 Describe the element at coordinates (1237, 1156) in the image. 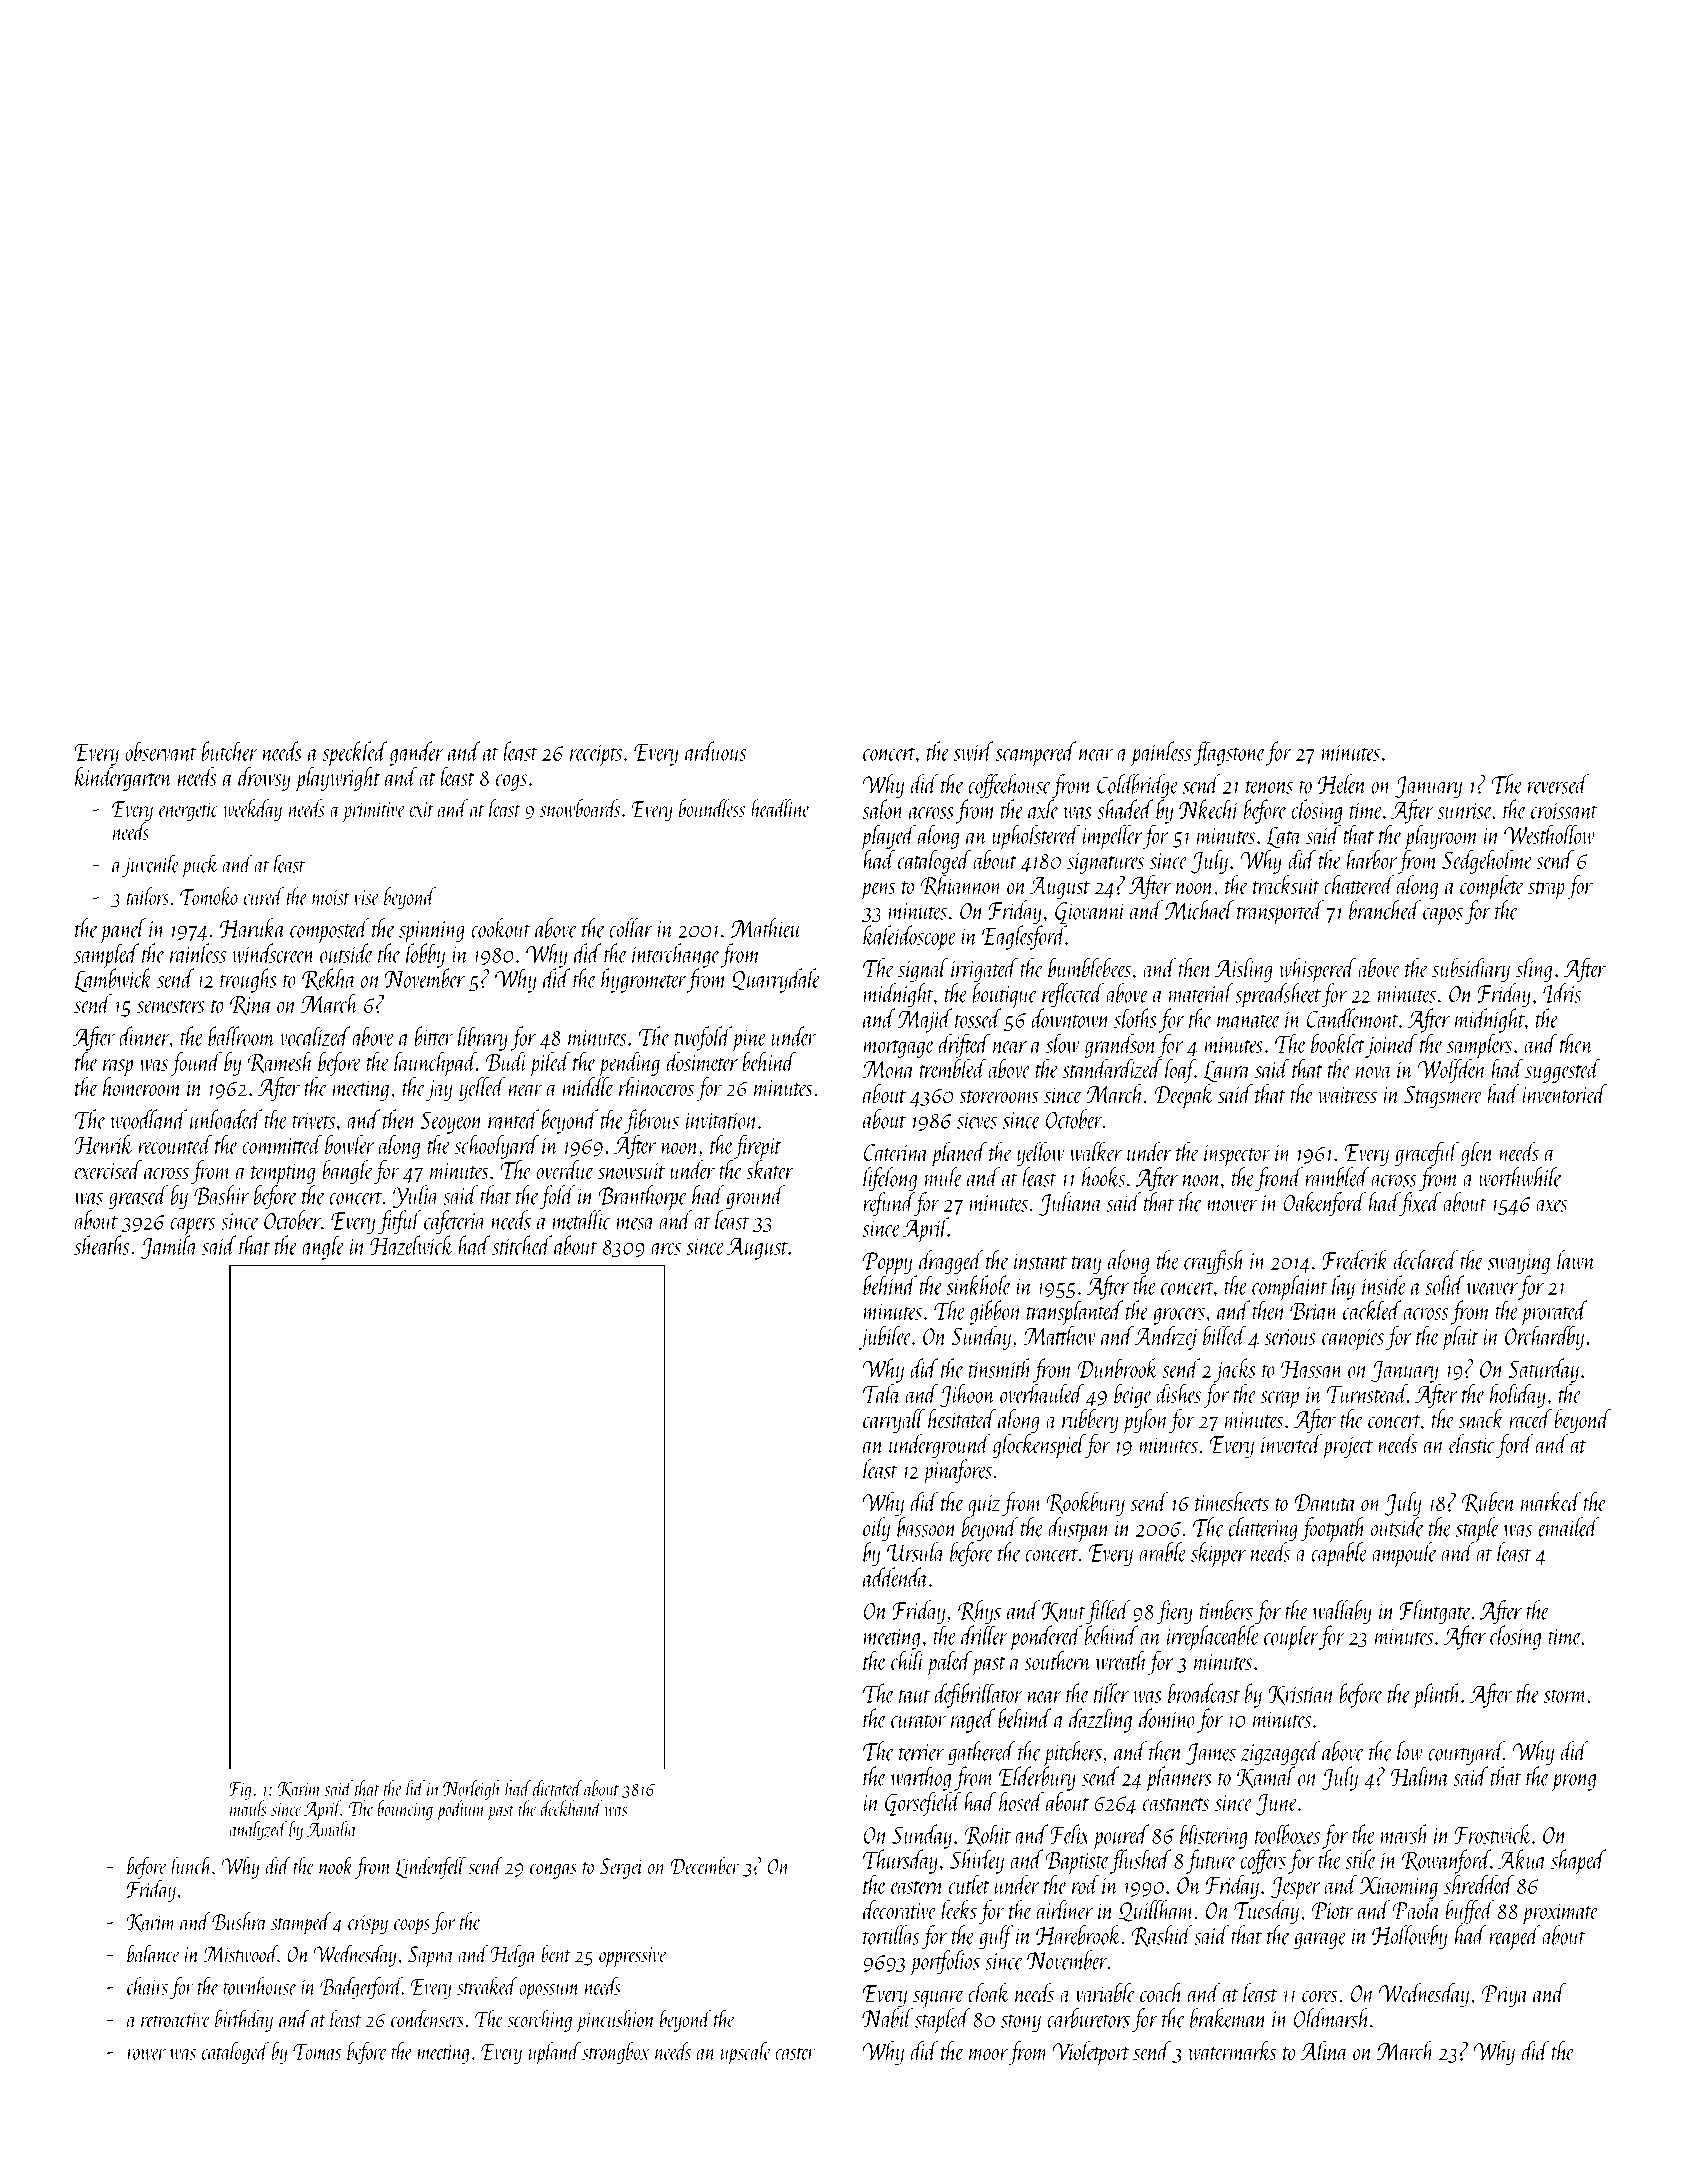

I see `inspector` at that location.
